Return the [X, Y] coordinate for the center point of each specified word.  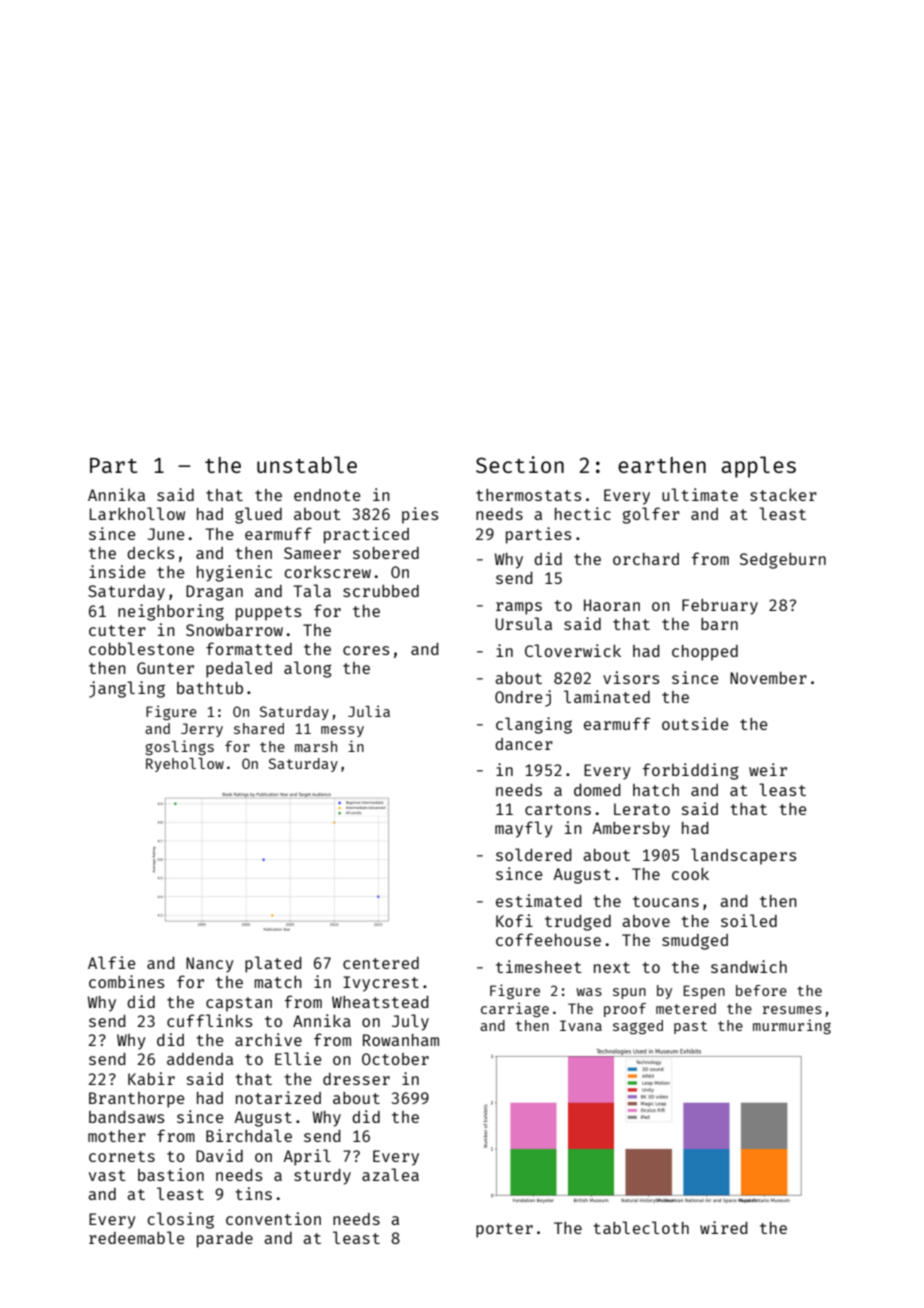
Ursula [523, 623]
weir [768, 769]
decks [150, 552]
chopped [705, 653]
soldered [534, 854]
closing [180, 1220]
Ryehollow [185, 765]
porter [504, 1230]
